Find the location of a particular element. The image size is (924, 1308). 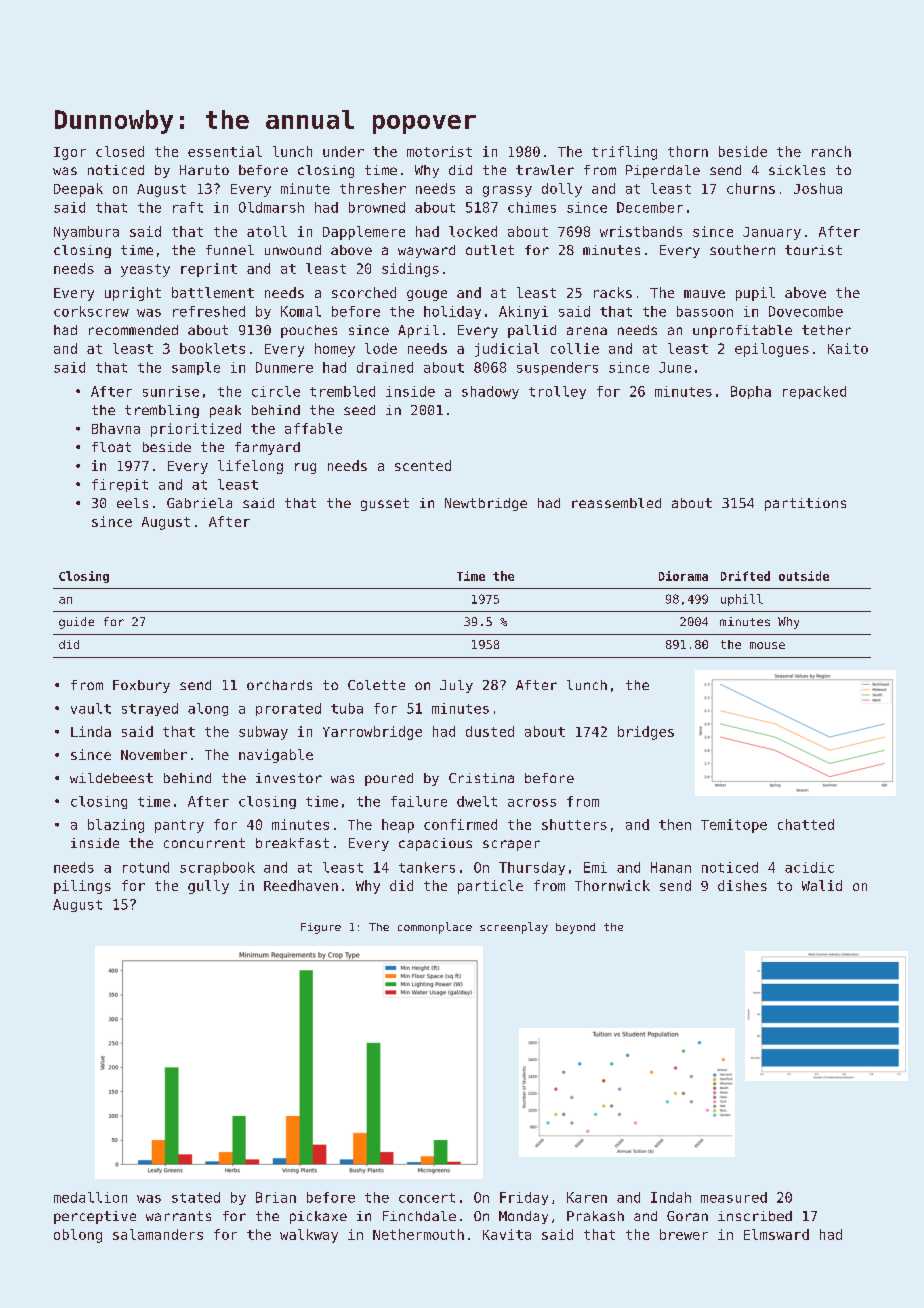

Elmsward is located at coordinates (776, 1234).
